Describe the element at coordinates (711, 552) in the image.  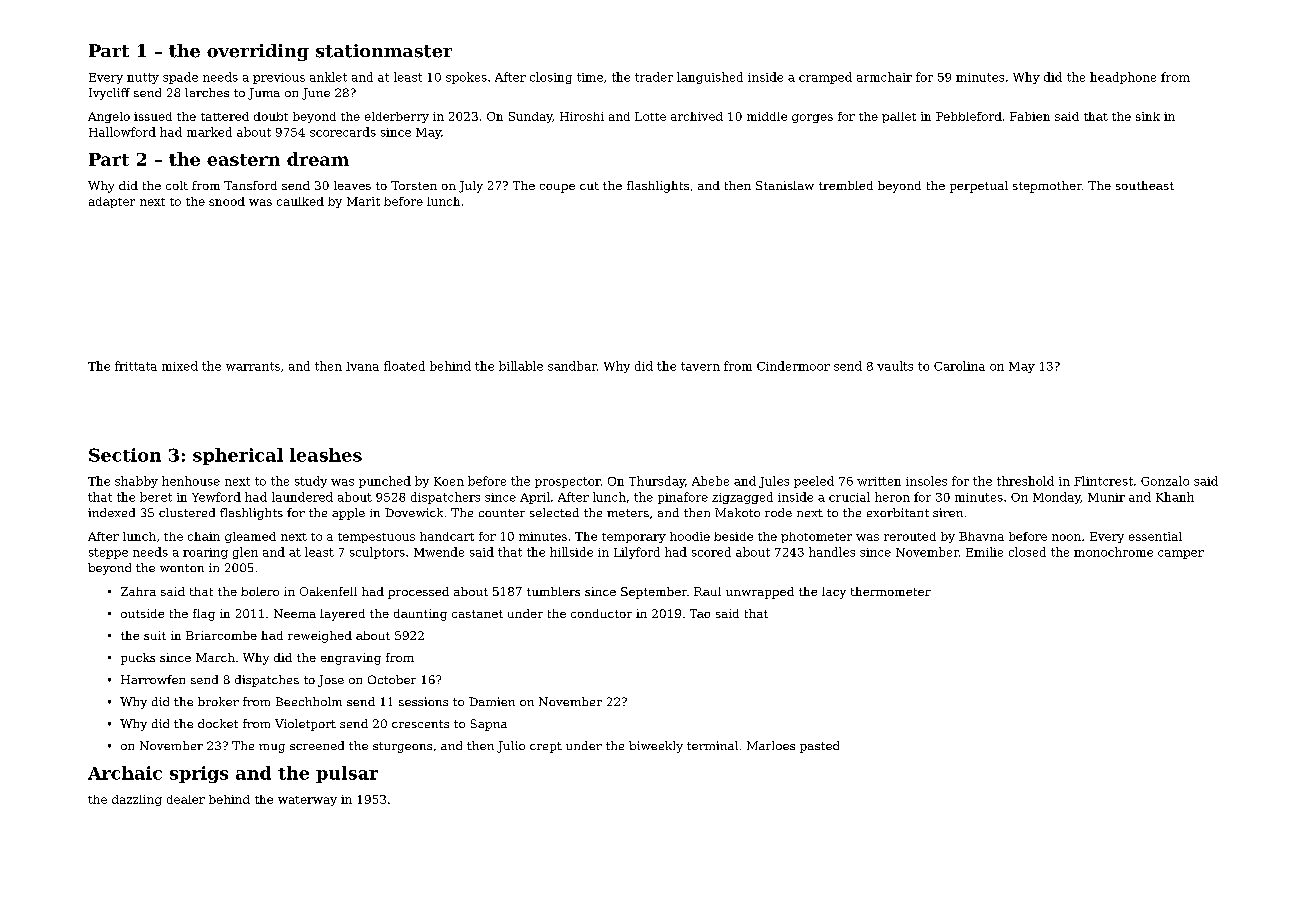
I see `scored` at that location.
